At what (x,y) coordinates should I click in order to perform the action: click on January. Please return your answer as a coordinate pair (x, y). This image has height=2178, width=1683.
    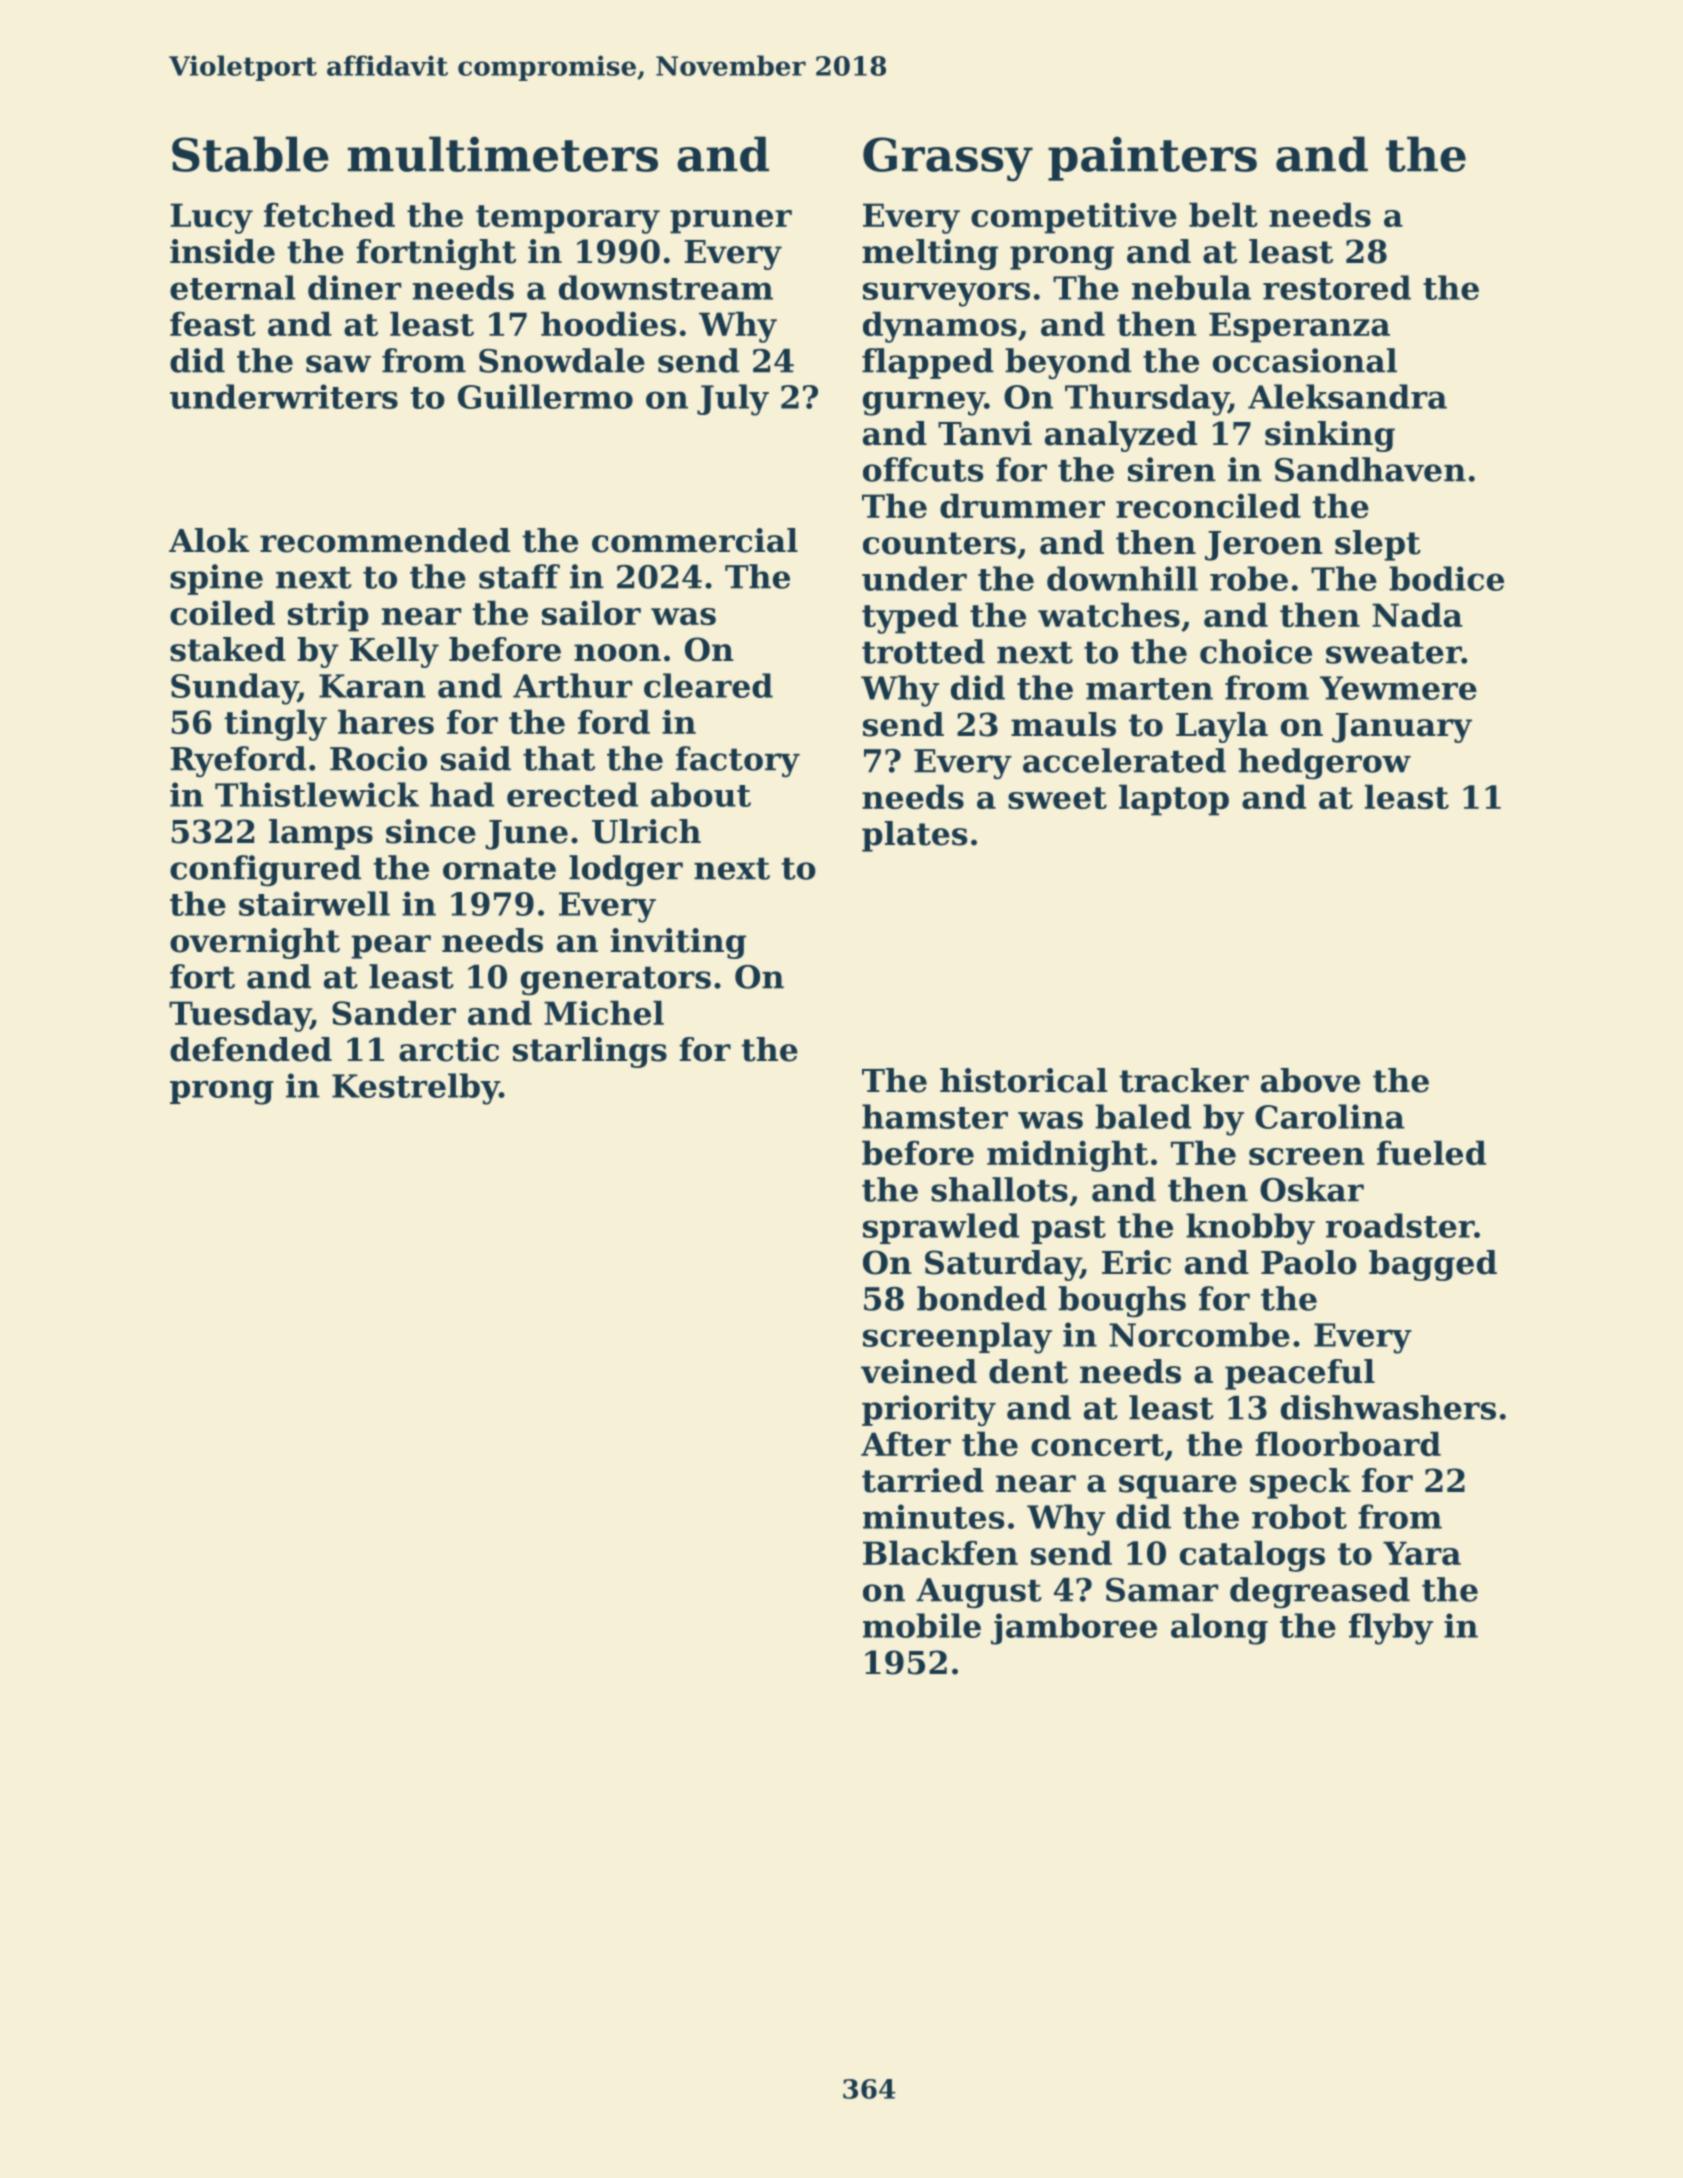
    Looking at the image, I should click on (1402, 728).
